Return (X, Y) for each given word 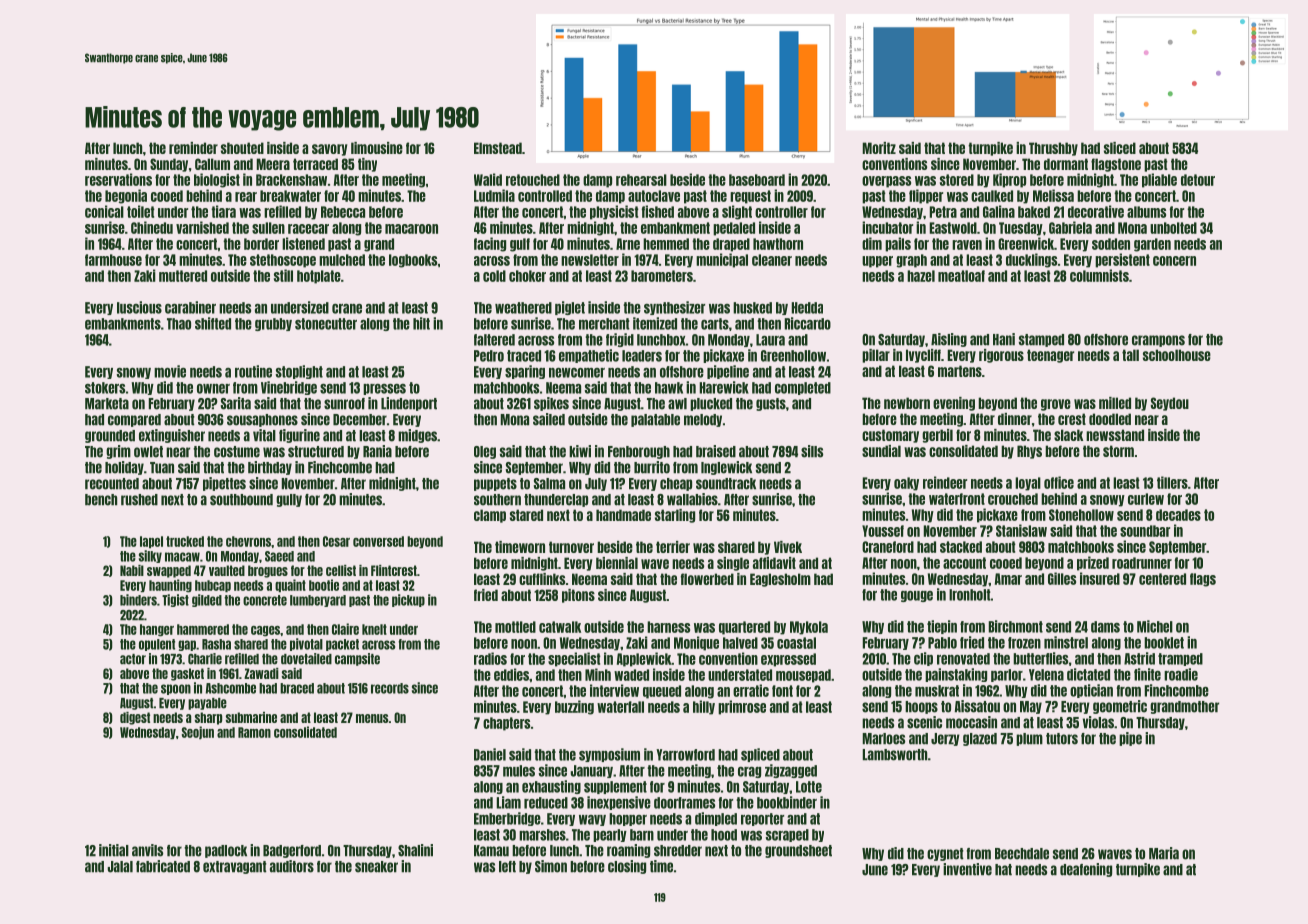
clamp (490, 516)
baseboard (757, 180)
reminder (193, 148)
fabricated (163, 866)
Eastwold (953, 228)
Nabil (132, 570)
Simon (551, 866)
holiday (124, 468)
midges (417, 436)
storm (1118, 451)
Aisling (949, 340)
